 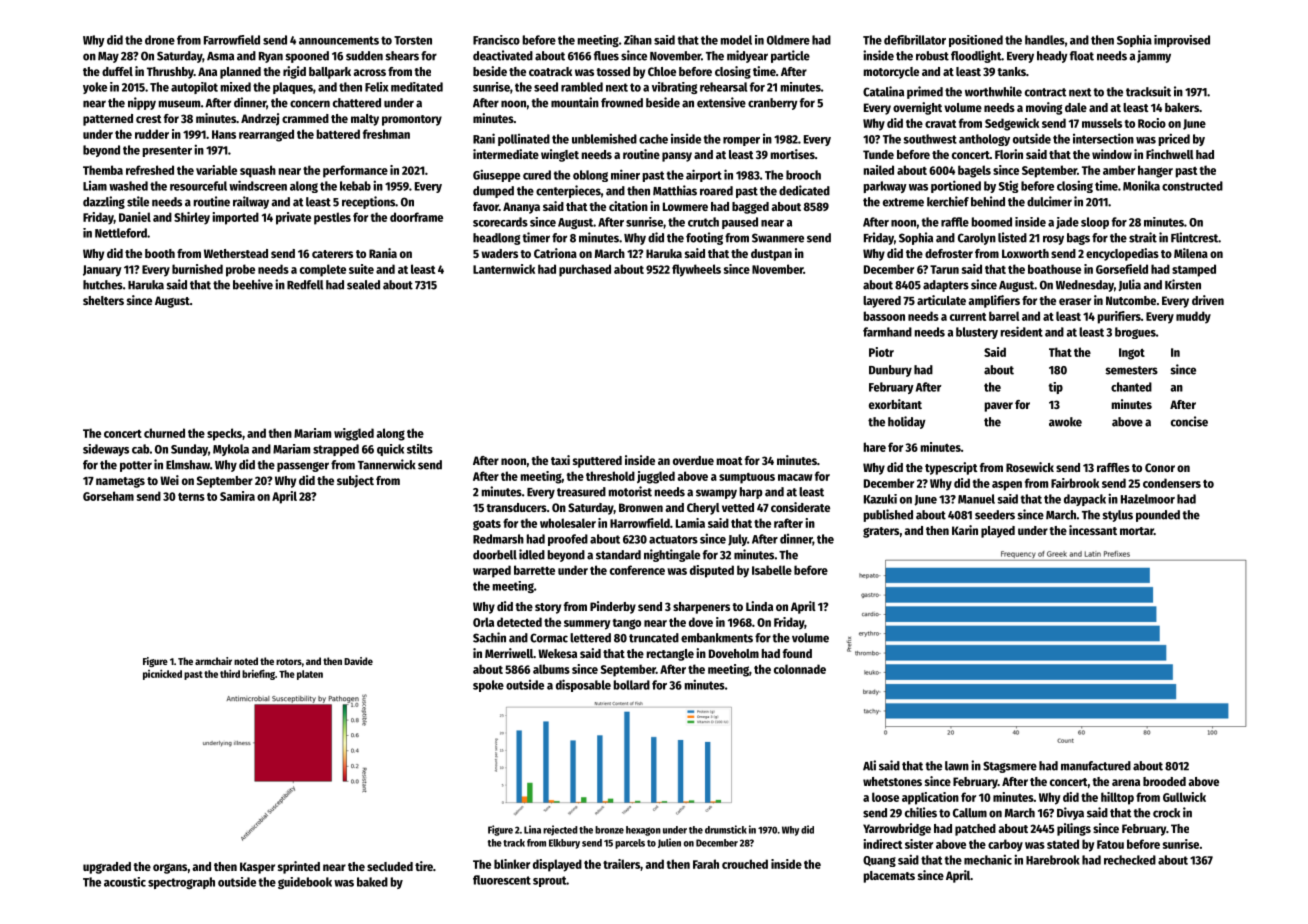 What do you see at coordinates (903, 202) in the screenshot?
I see `extreme` at bounding box center [903, 202].
